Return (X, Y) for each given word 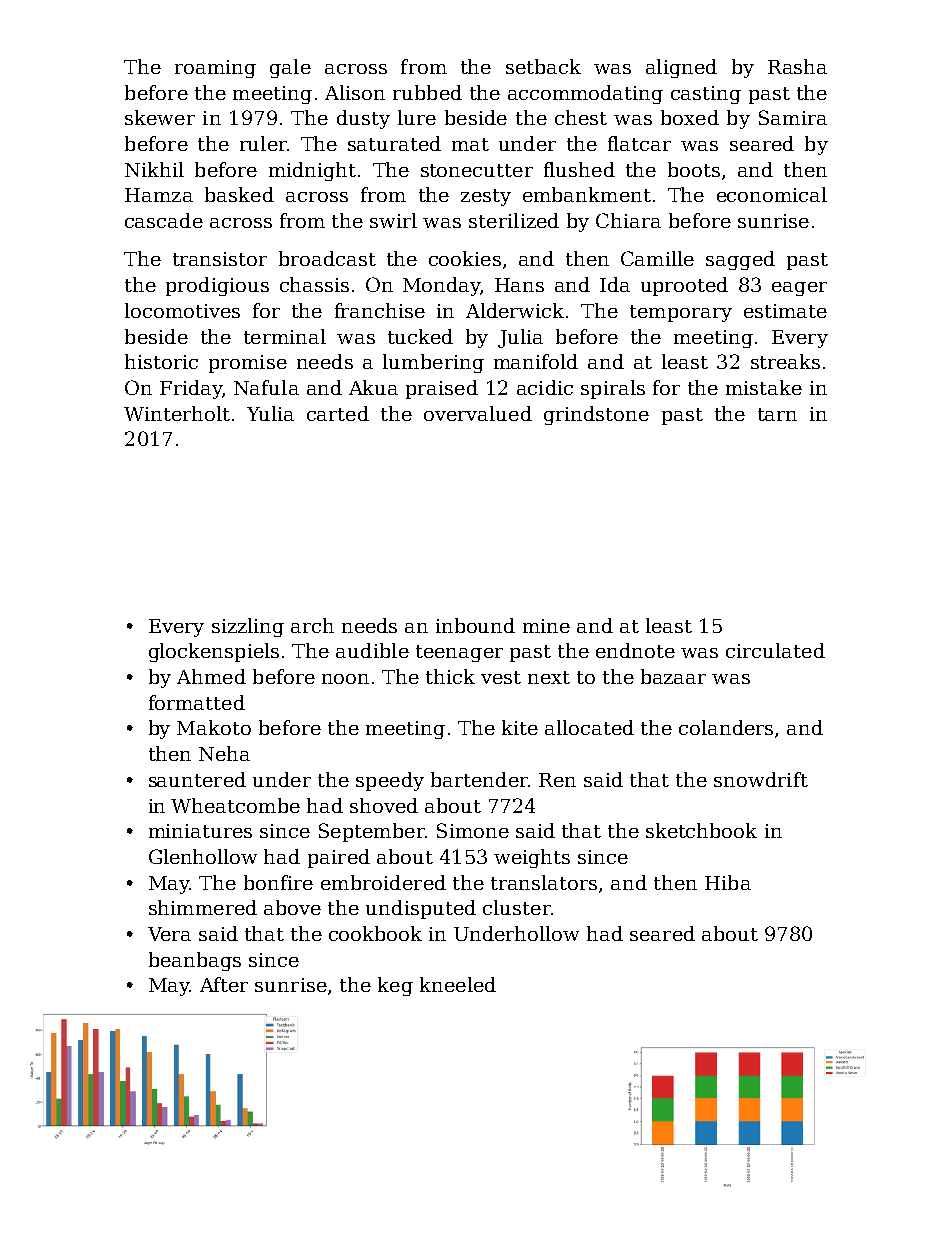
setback (543, 66)
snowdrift (761, 779)
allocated (589, 727)
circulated (775, 650)
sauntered (197, 779)
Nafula (266, 387)
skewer (160, 117)
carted (338, 413)
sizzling (248, 627)
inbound (475, 625)
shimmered (203, 907)
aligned (681, 68)
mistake (764, 387)
